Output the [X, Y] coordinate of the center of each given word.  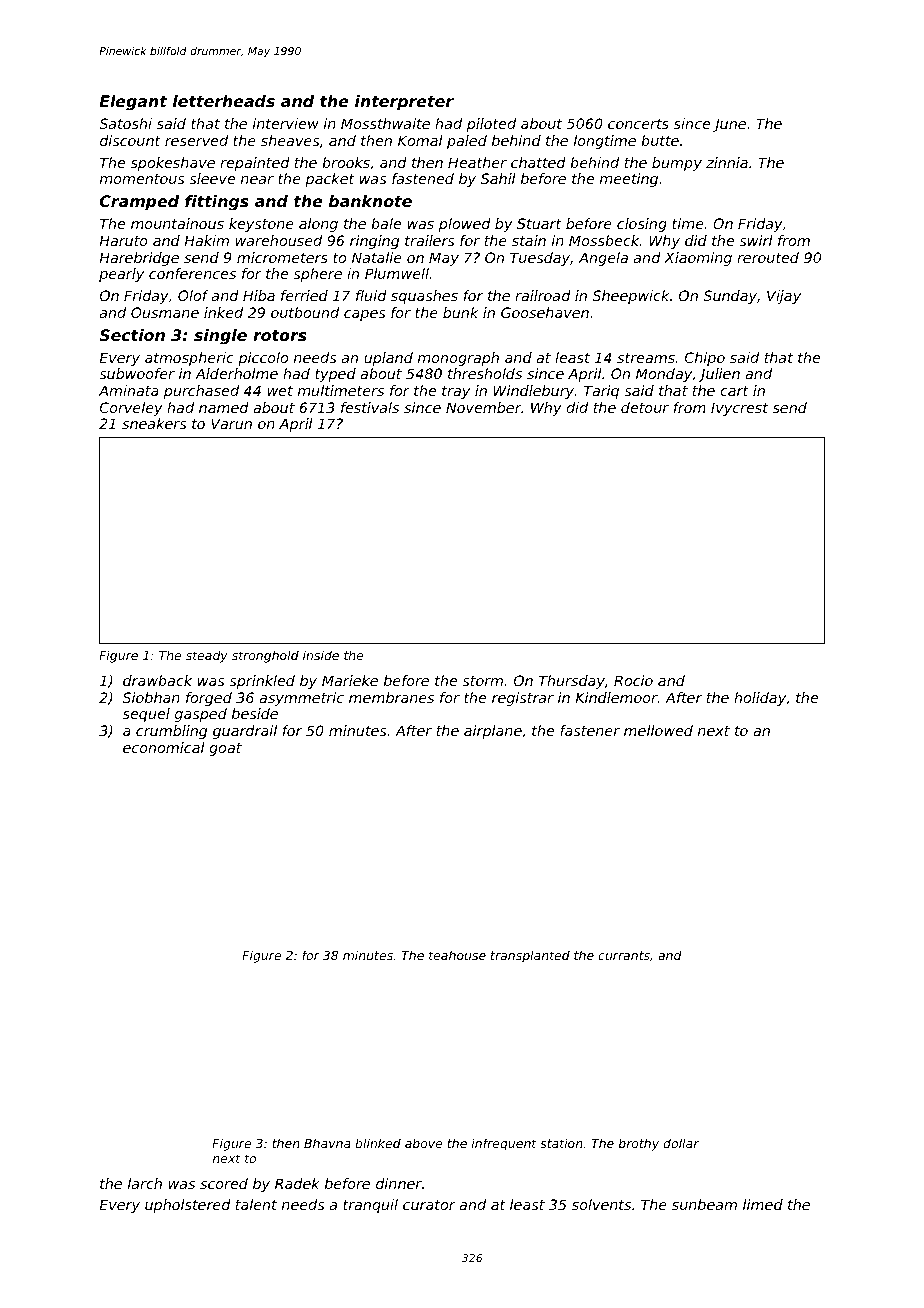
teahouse [457, 955]
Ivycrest [739, 409]
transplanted [530, 956]
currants [624, 955]
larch [145, 1183]
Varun [231, 423]
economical [164, 747]
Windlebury [533, 392]
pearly [121, 275]
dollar [681, 1143]
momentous [142, 179]
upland [388, 359]
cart [734, 391]
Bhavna [327, 1143]
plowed [465, 225]
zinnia [727, 162]
